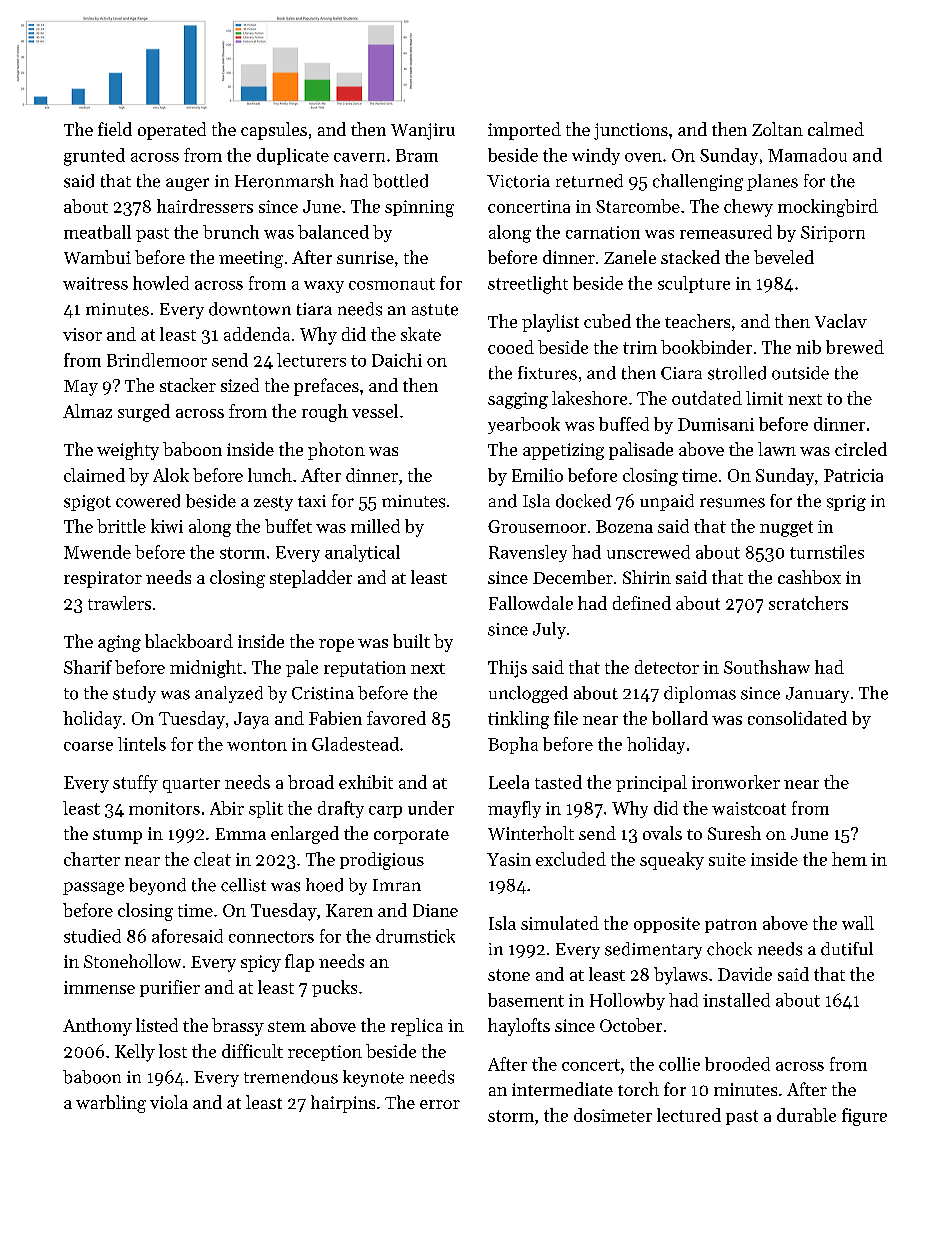  I want to click on bollard, so click(680, 718).
